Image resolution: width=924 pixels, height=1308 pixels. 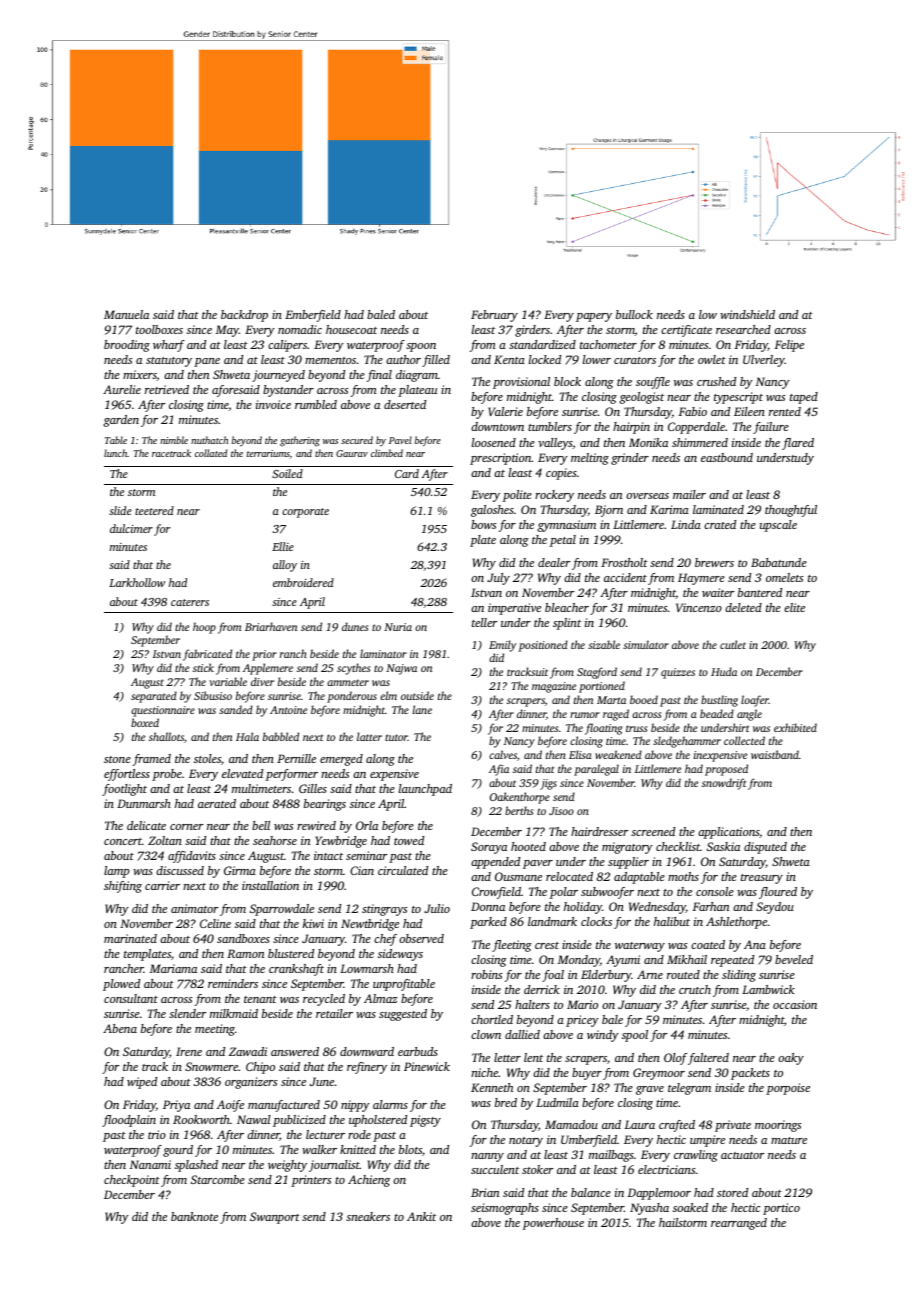 I want to click on crawling, so click(x=696, y=1156).
